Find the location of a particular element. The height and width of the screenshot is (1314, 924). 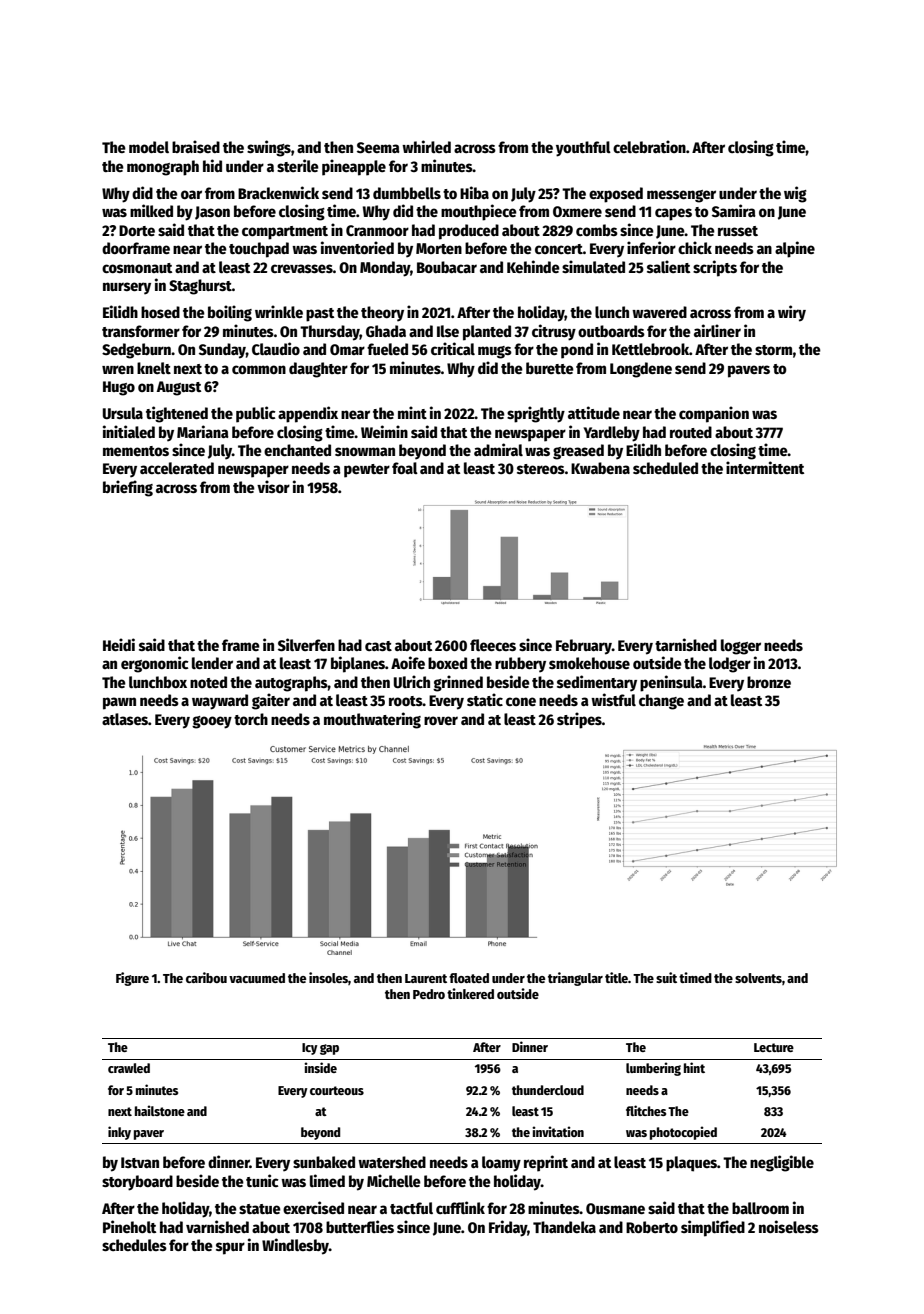

atlases is located at coordinates (125, 719).
